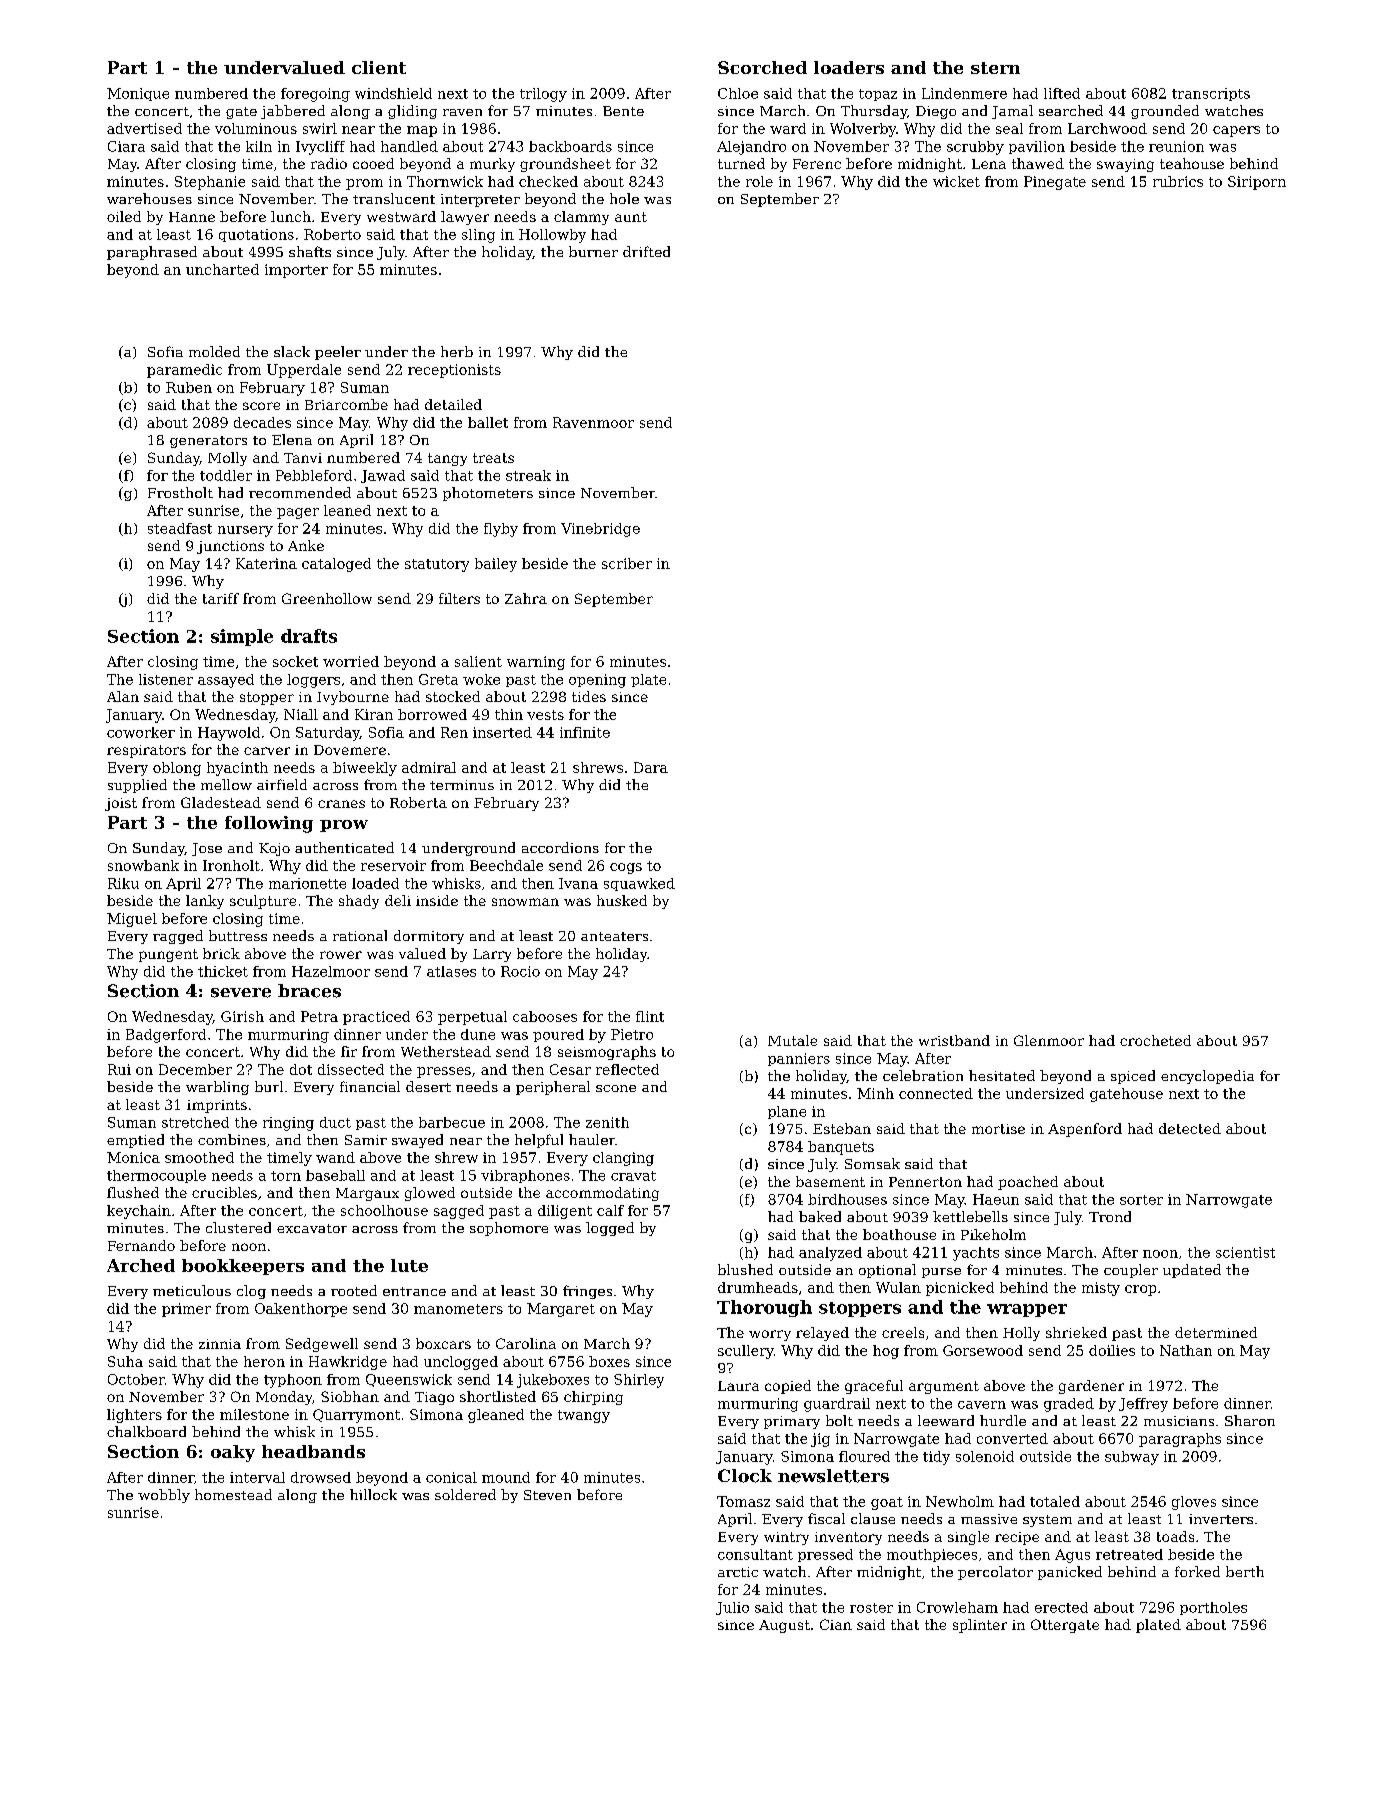  What do you see at coordinates (146, 1431) in the screenshot?
I see `chalkboard` at bounding box center [146, 1431].
